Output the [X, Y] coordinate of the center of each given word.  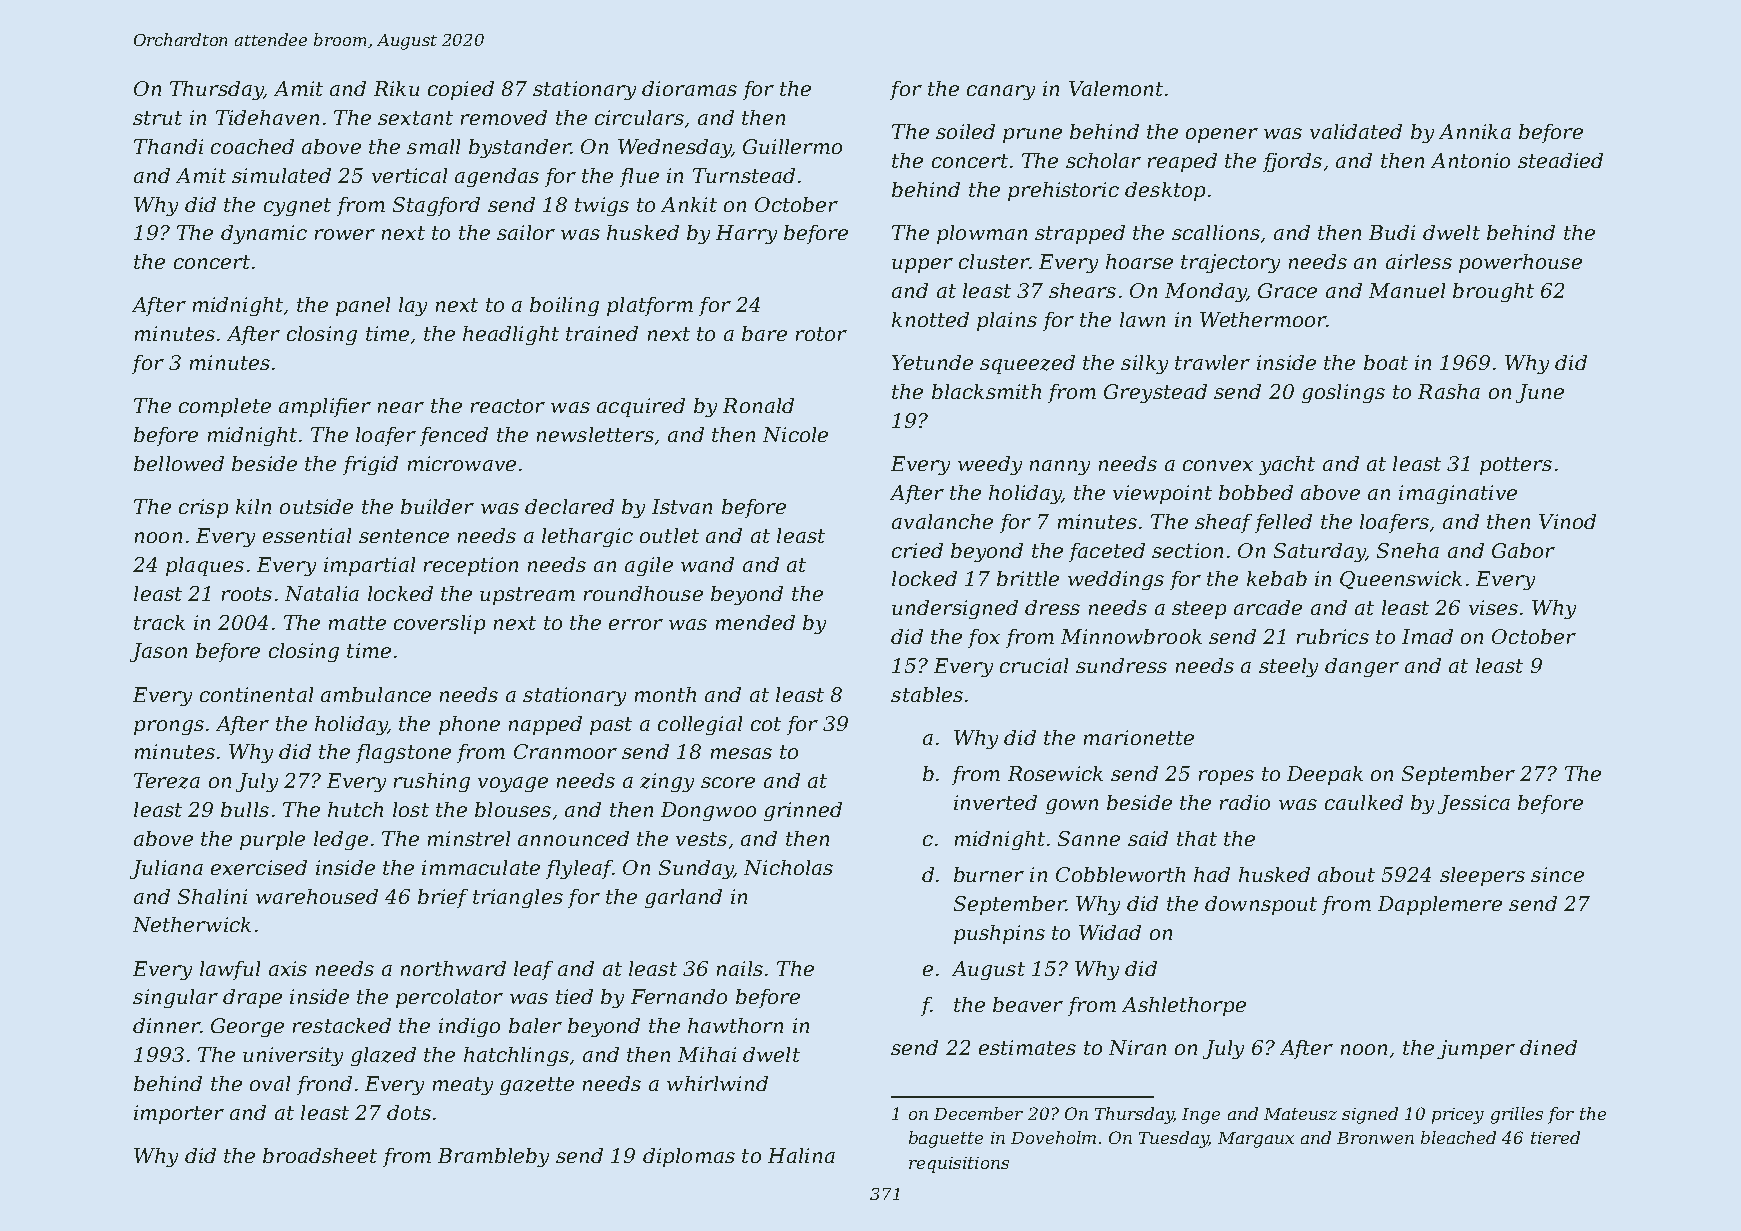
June [1540, 393]
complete [225, 407]
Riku [396, 88]
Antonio [1470, 160]
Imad [1427, 636]
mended [755, 622]
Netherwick [192, 924]
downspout [1261, 905]
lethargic [587, 537]
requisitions [959, 1165]
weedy [990, 465]
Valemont [1116, 88]
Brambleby [493, 1157]
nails [740, 968]
